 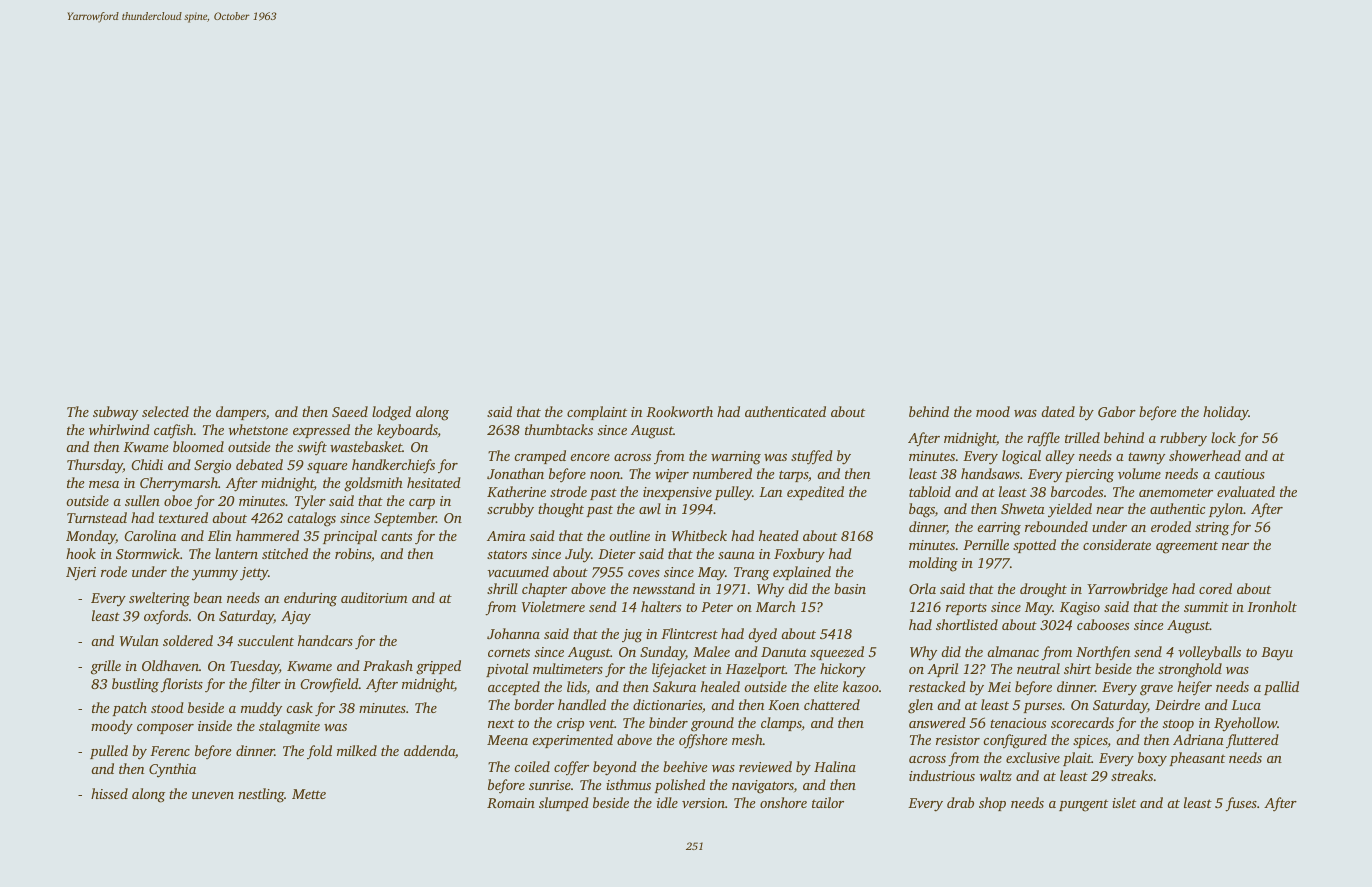 What do you see at coordinates (1205, 455) in the image?
I see `showerhead` at bounding box center [1205, 455].
